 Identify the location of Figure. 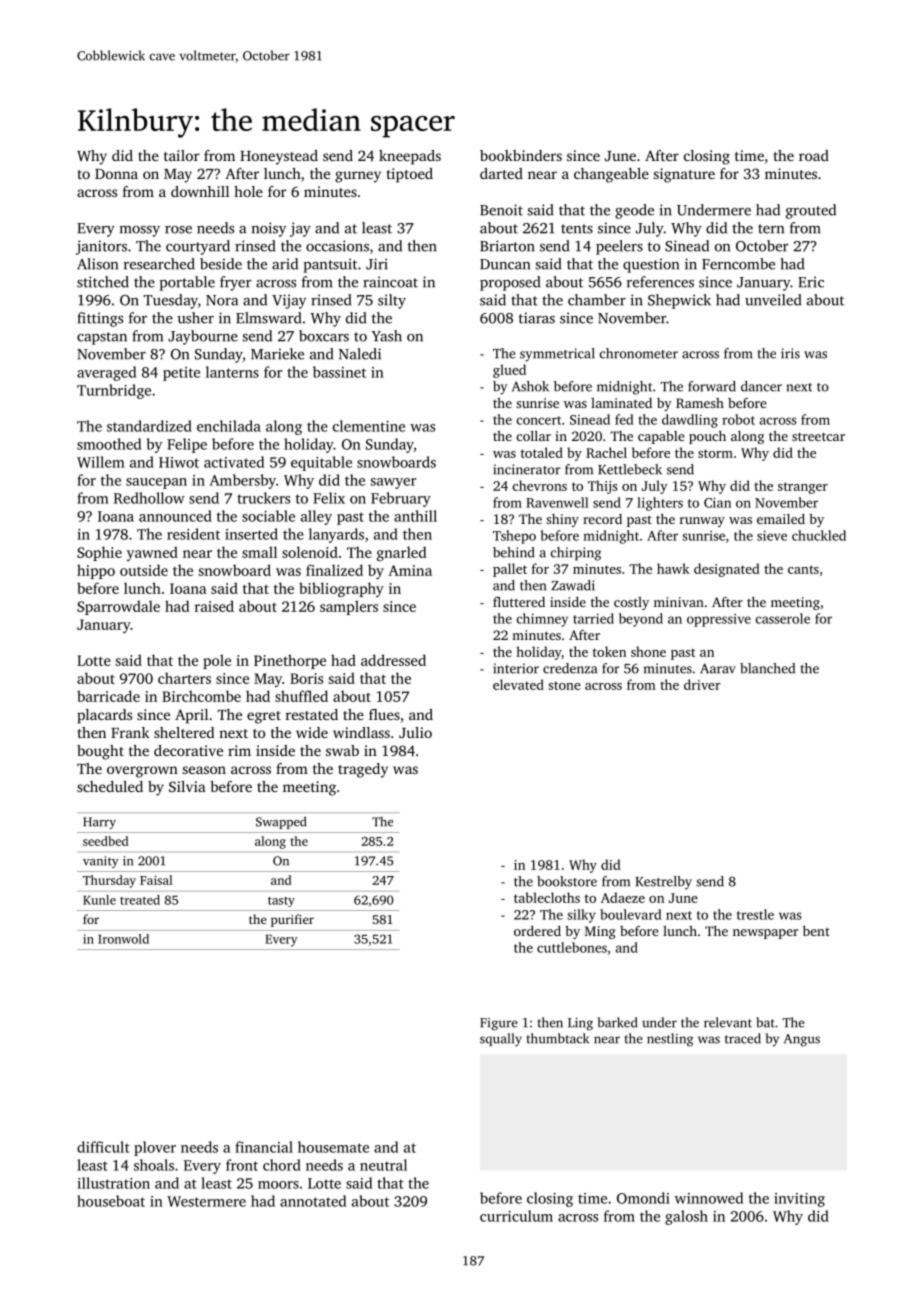
(499, 1024).
